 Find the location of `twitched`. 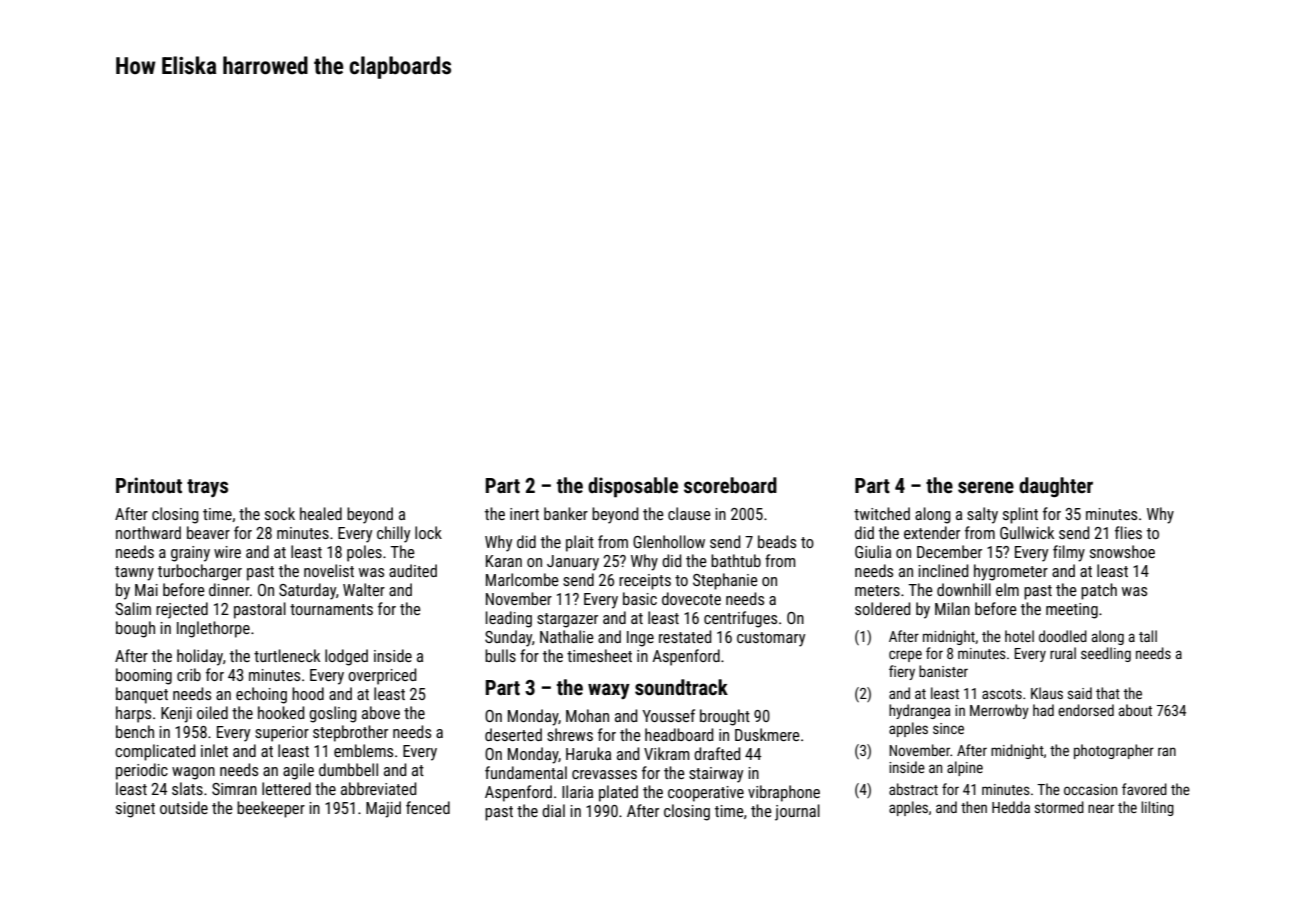

twitched is located at coordinates (882, 513).
